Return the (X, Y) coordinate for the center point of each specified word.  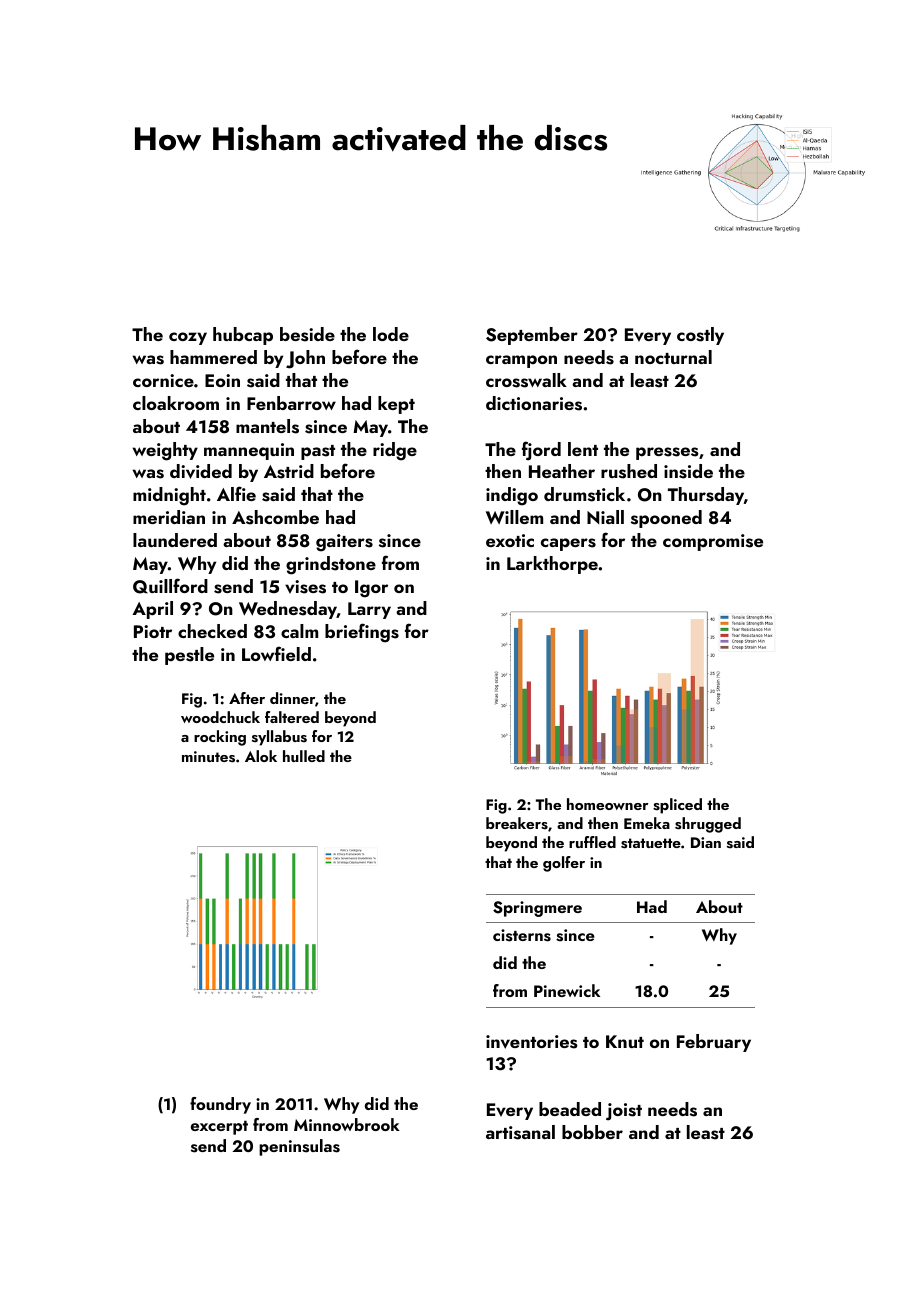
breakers (517, 823)
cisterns (522, 935)
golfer (564, 864)
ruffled (592, 842)
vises (305, 587)
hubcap (243, 336)
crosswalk (526, 380)
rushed (629, 471)
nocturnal (673, 357)
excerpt (219, 1127)
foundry (220, 1105)
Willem (514, 517)
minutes (208, 757)
